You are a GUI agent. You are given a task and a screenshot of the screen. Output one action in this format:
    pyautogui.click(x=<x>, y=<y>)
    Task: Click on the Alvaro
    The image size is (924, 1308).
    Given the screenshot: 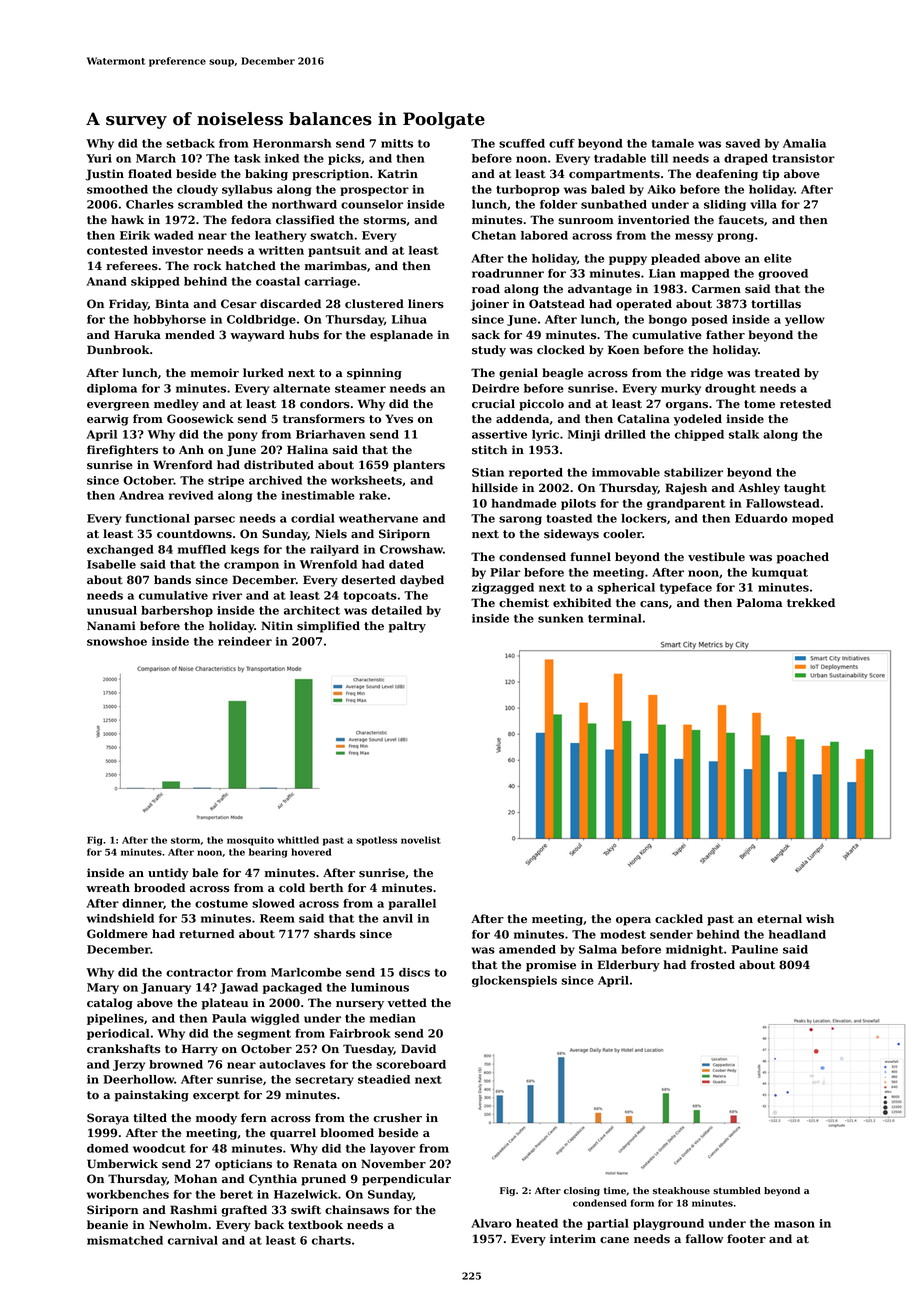 What is the action you would take?
    pyautogui.click(x=491, y=1223)
